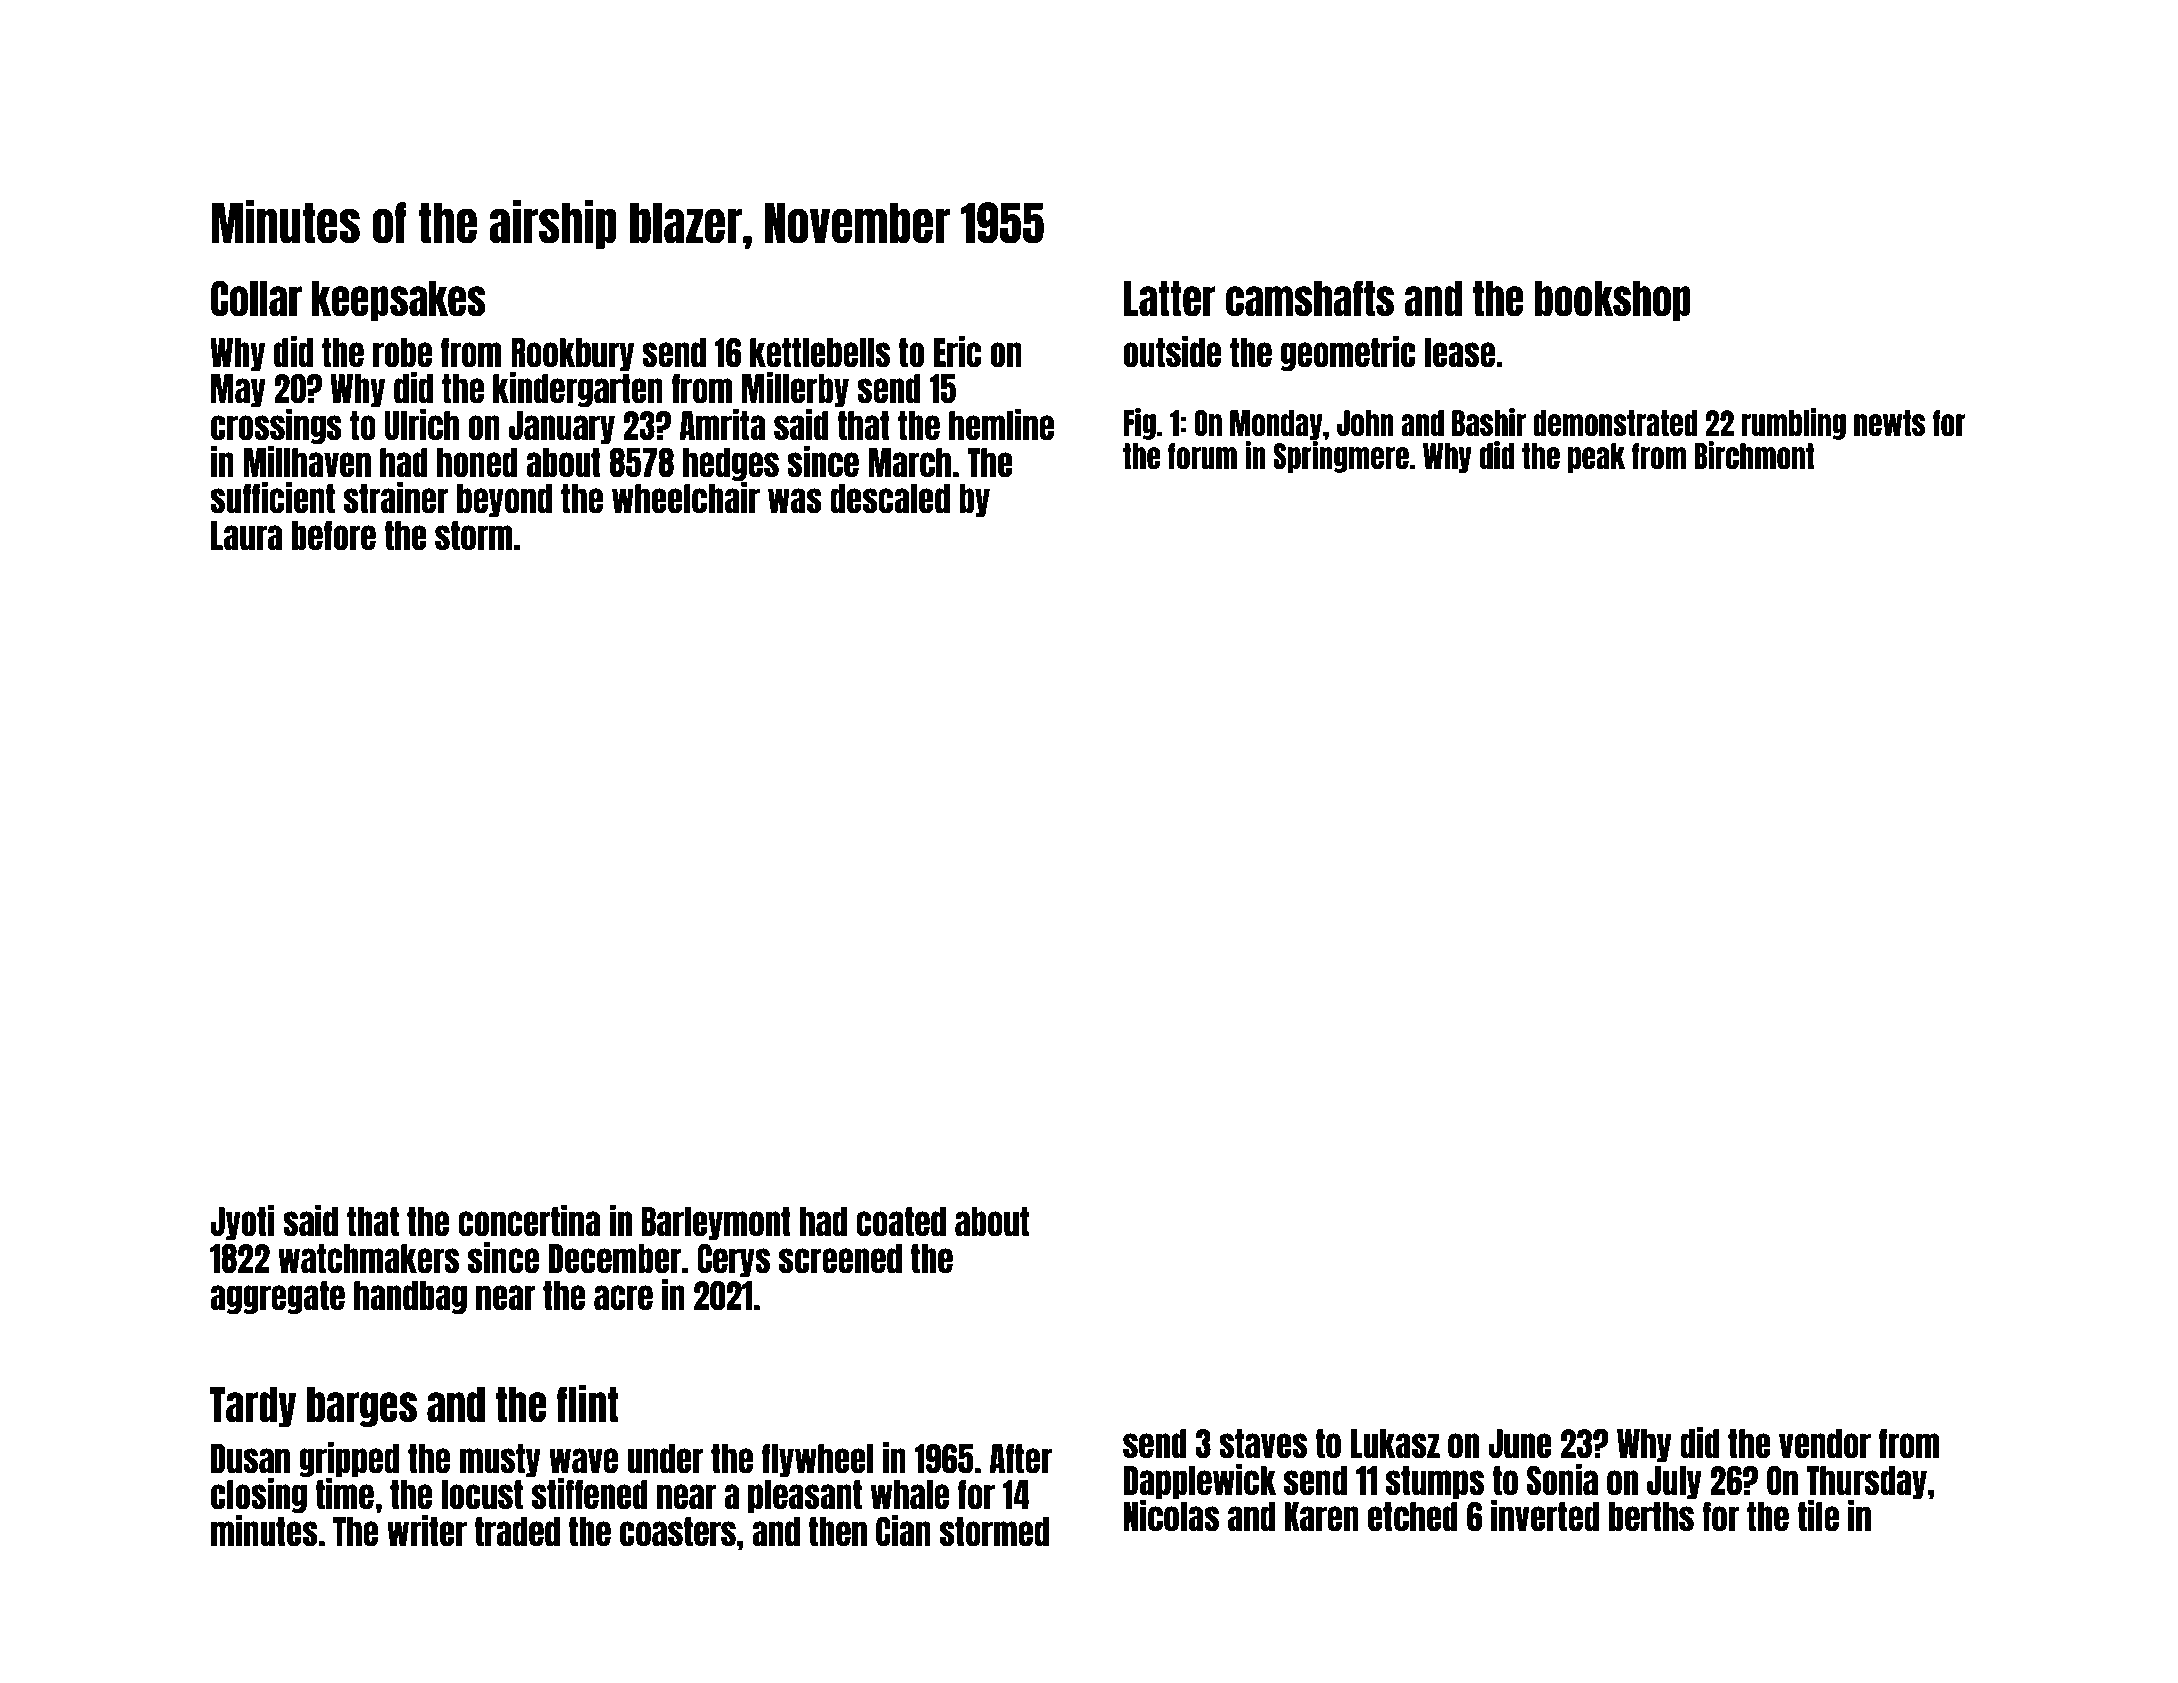 Image resolution: width=2178 pixels, height=1683 pixels. Describe the element at coordinates (1310, 298) in the screenshot. I see `camshafts` at that location.
